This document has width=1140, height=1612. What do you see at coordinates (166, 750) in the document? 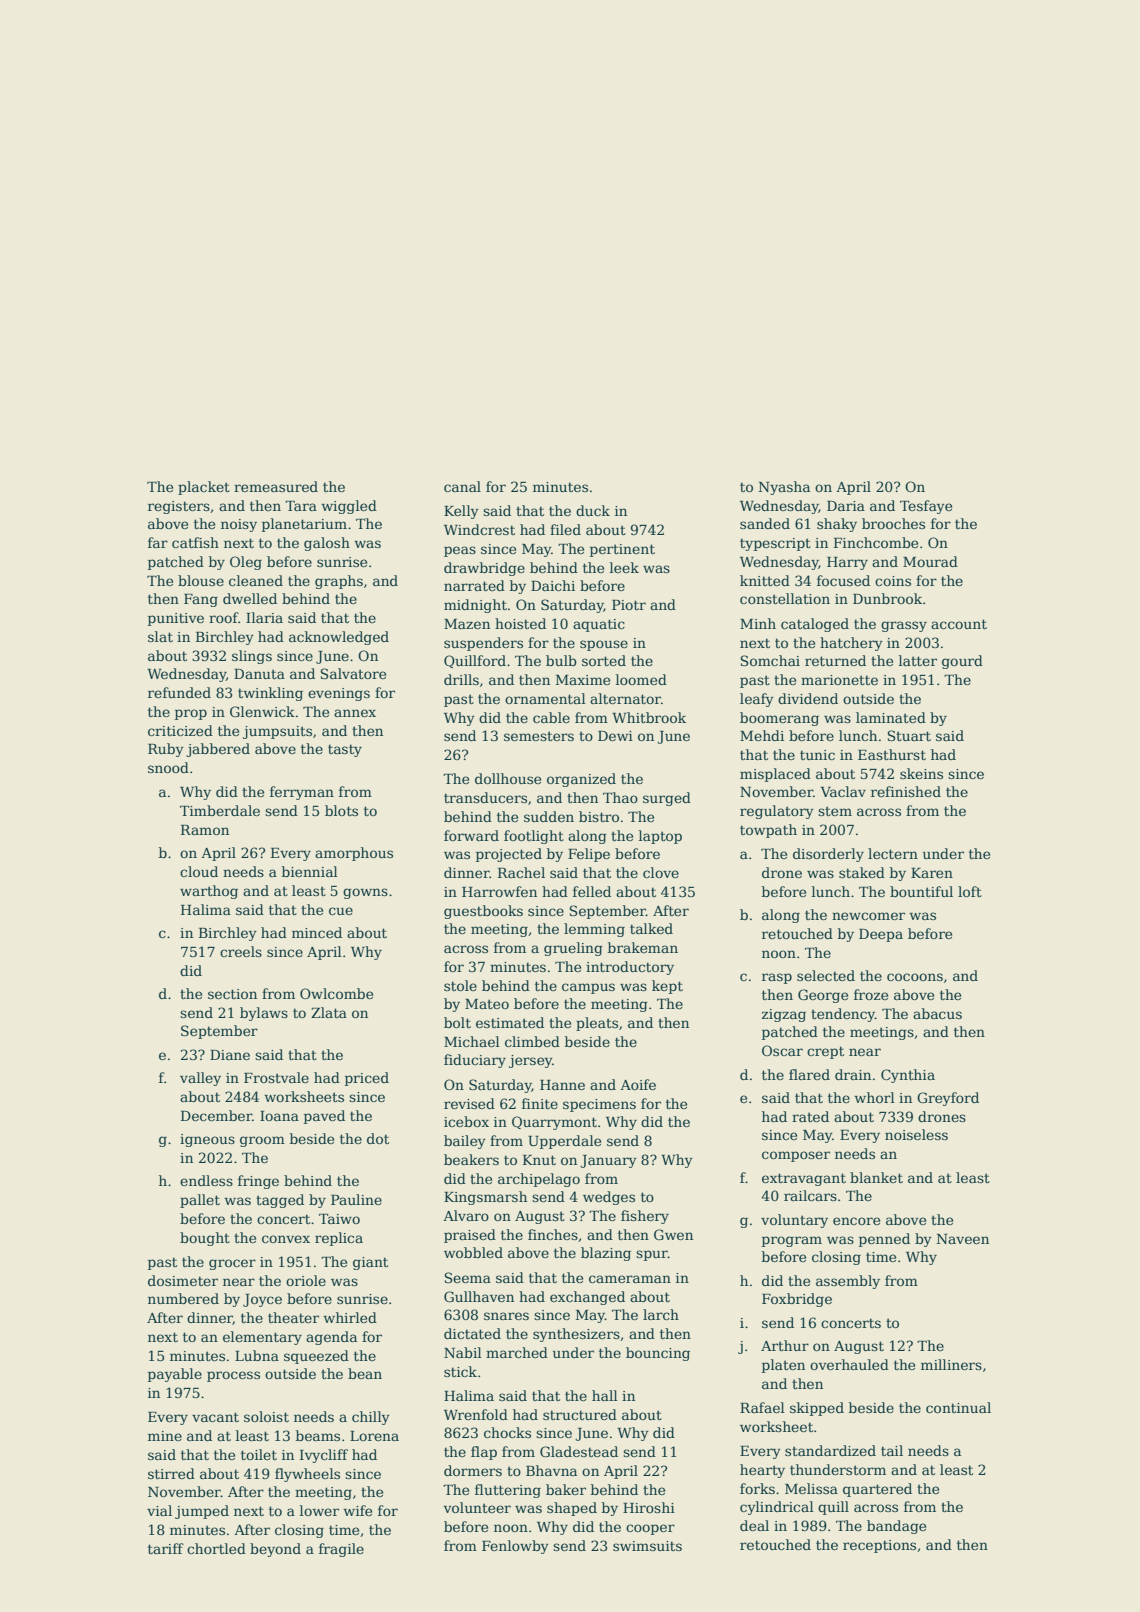
I see `Ruby` at bounding box center [166, 750].
